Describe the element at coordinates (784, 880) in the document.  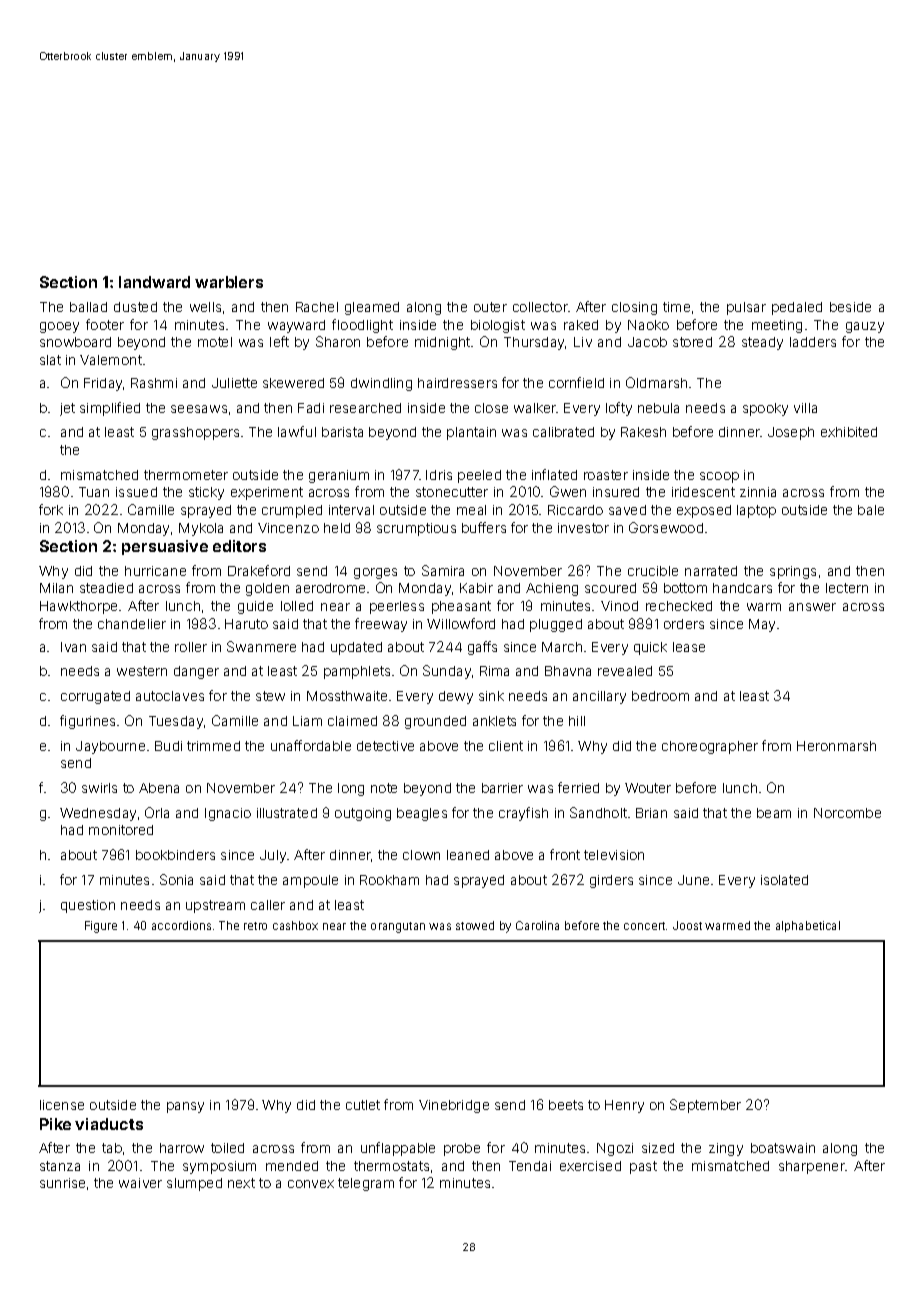
I see `isolated` at that location.
